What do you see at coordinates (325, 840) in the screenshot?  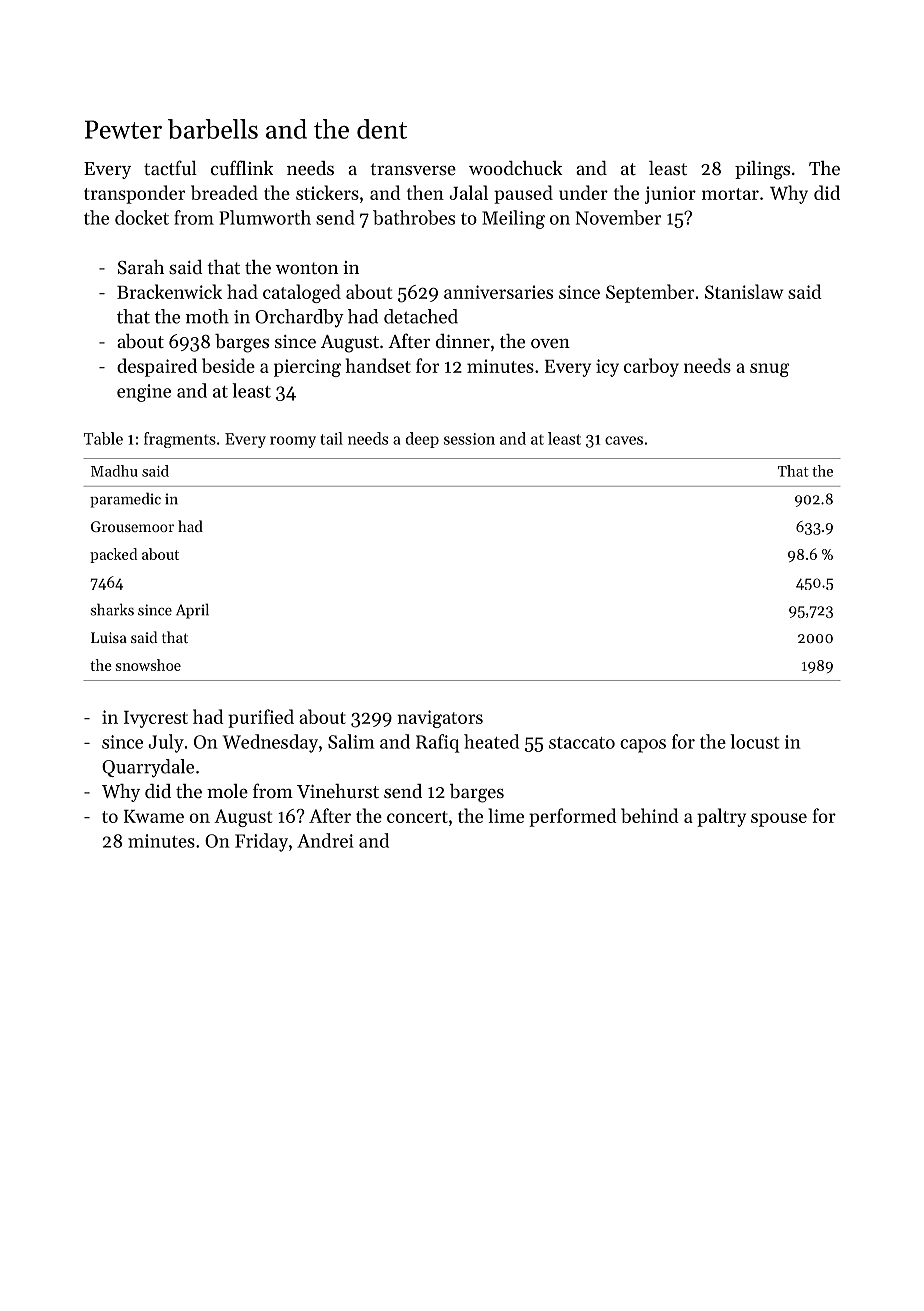 I see `Andrei` at bounding box center [325, 840].
